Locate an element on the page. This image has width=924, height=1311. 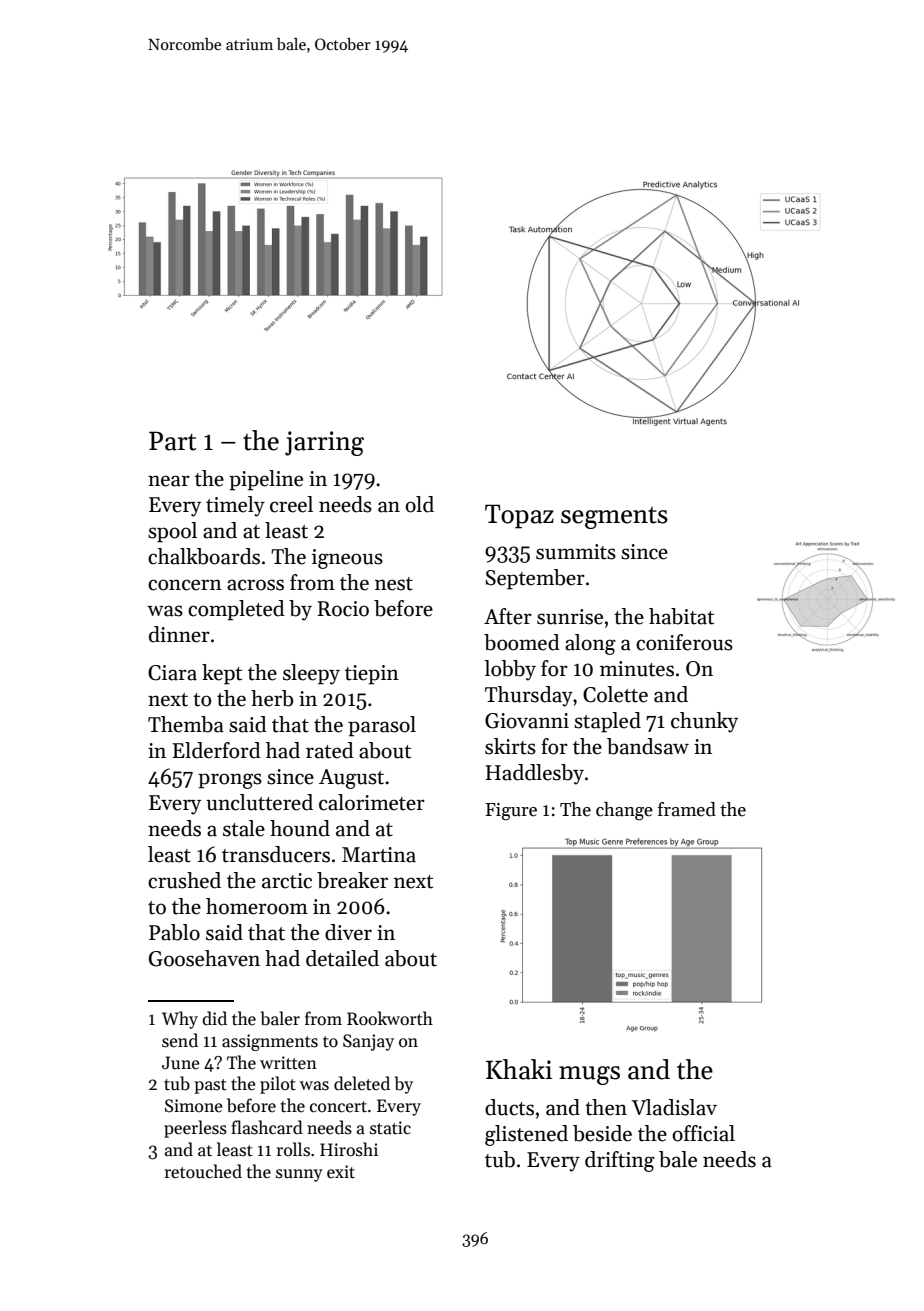
coniferous is located at coordinates (684, 642).
